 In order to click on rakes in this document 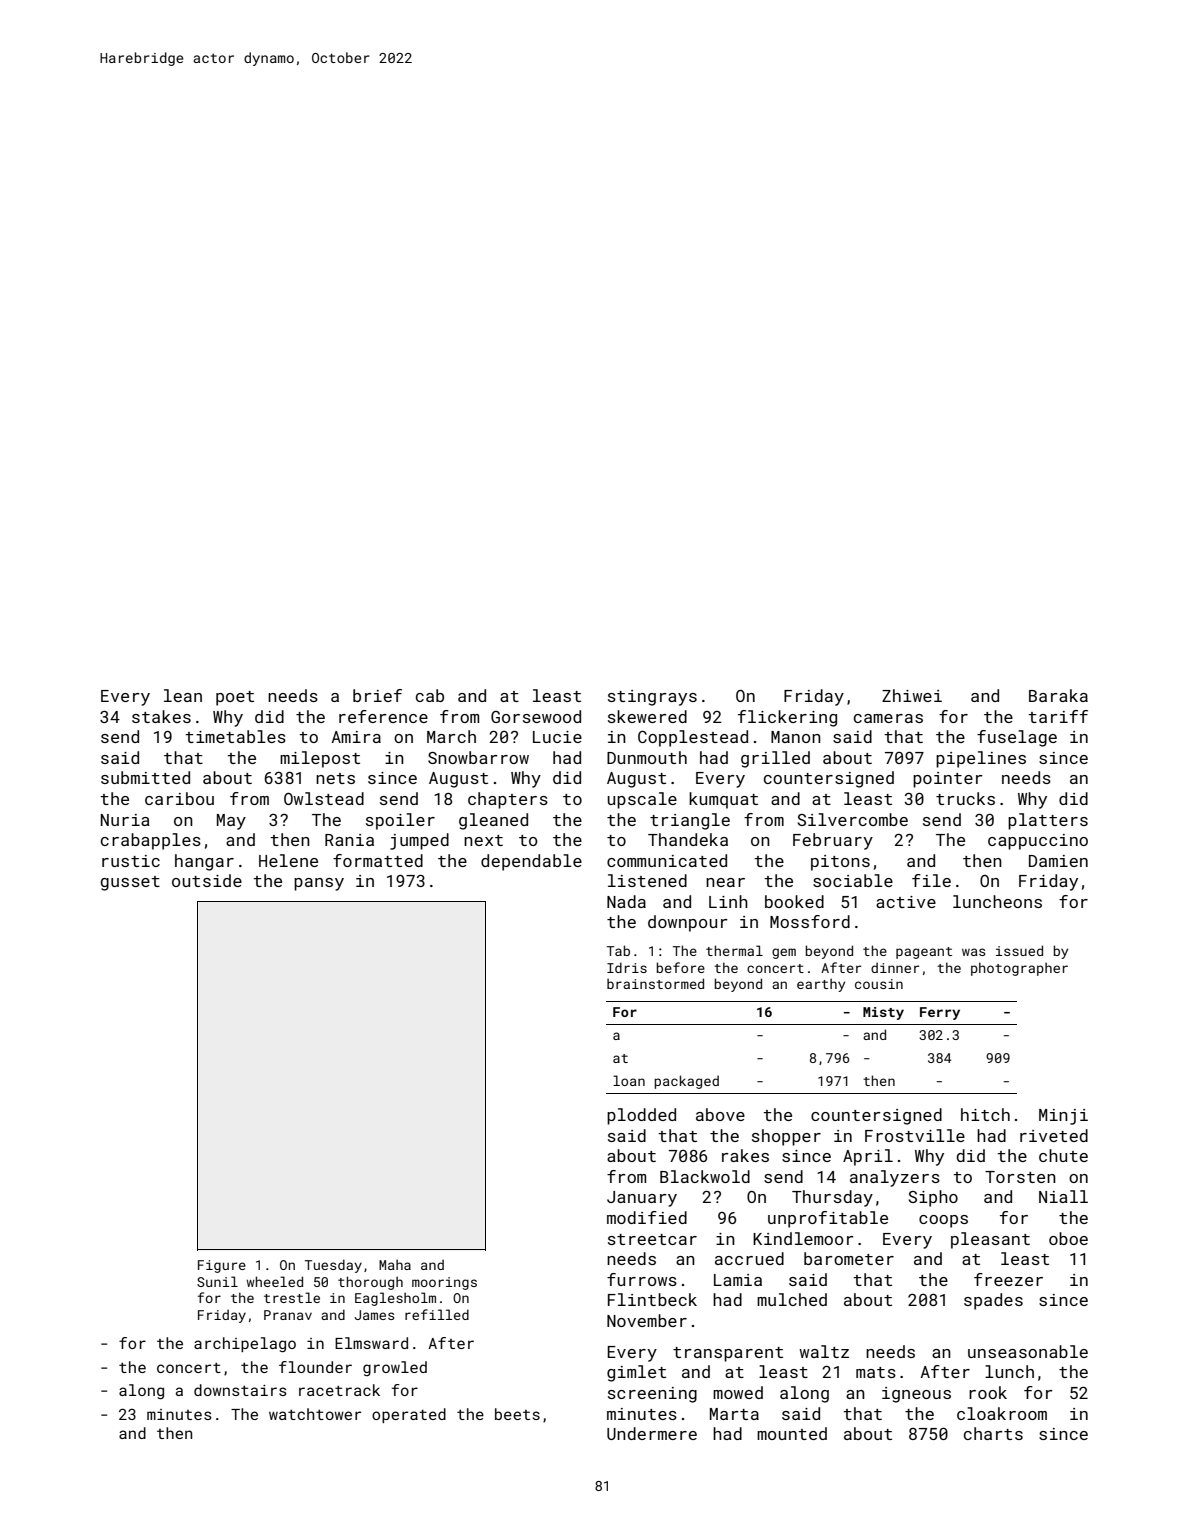, I will do `click(745, 1155)`.
